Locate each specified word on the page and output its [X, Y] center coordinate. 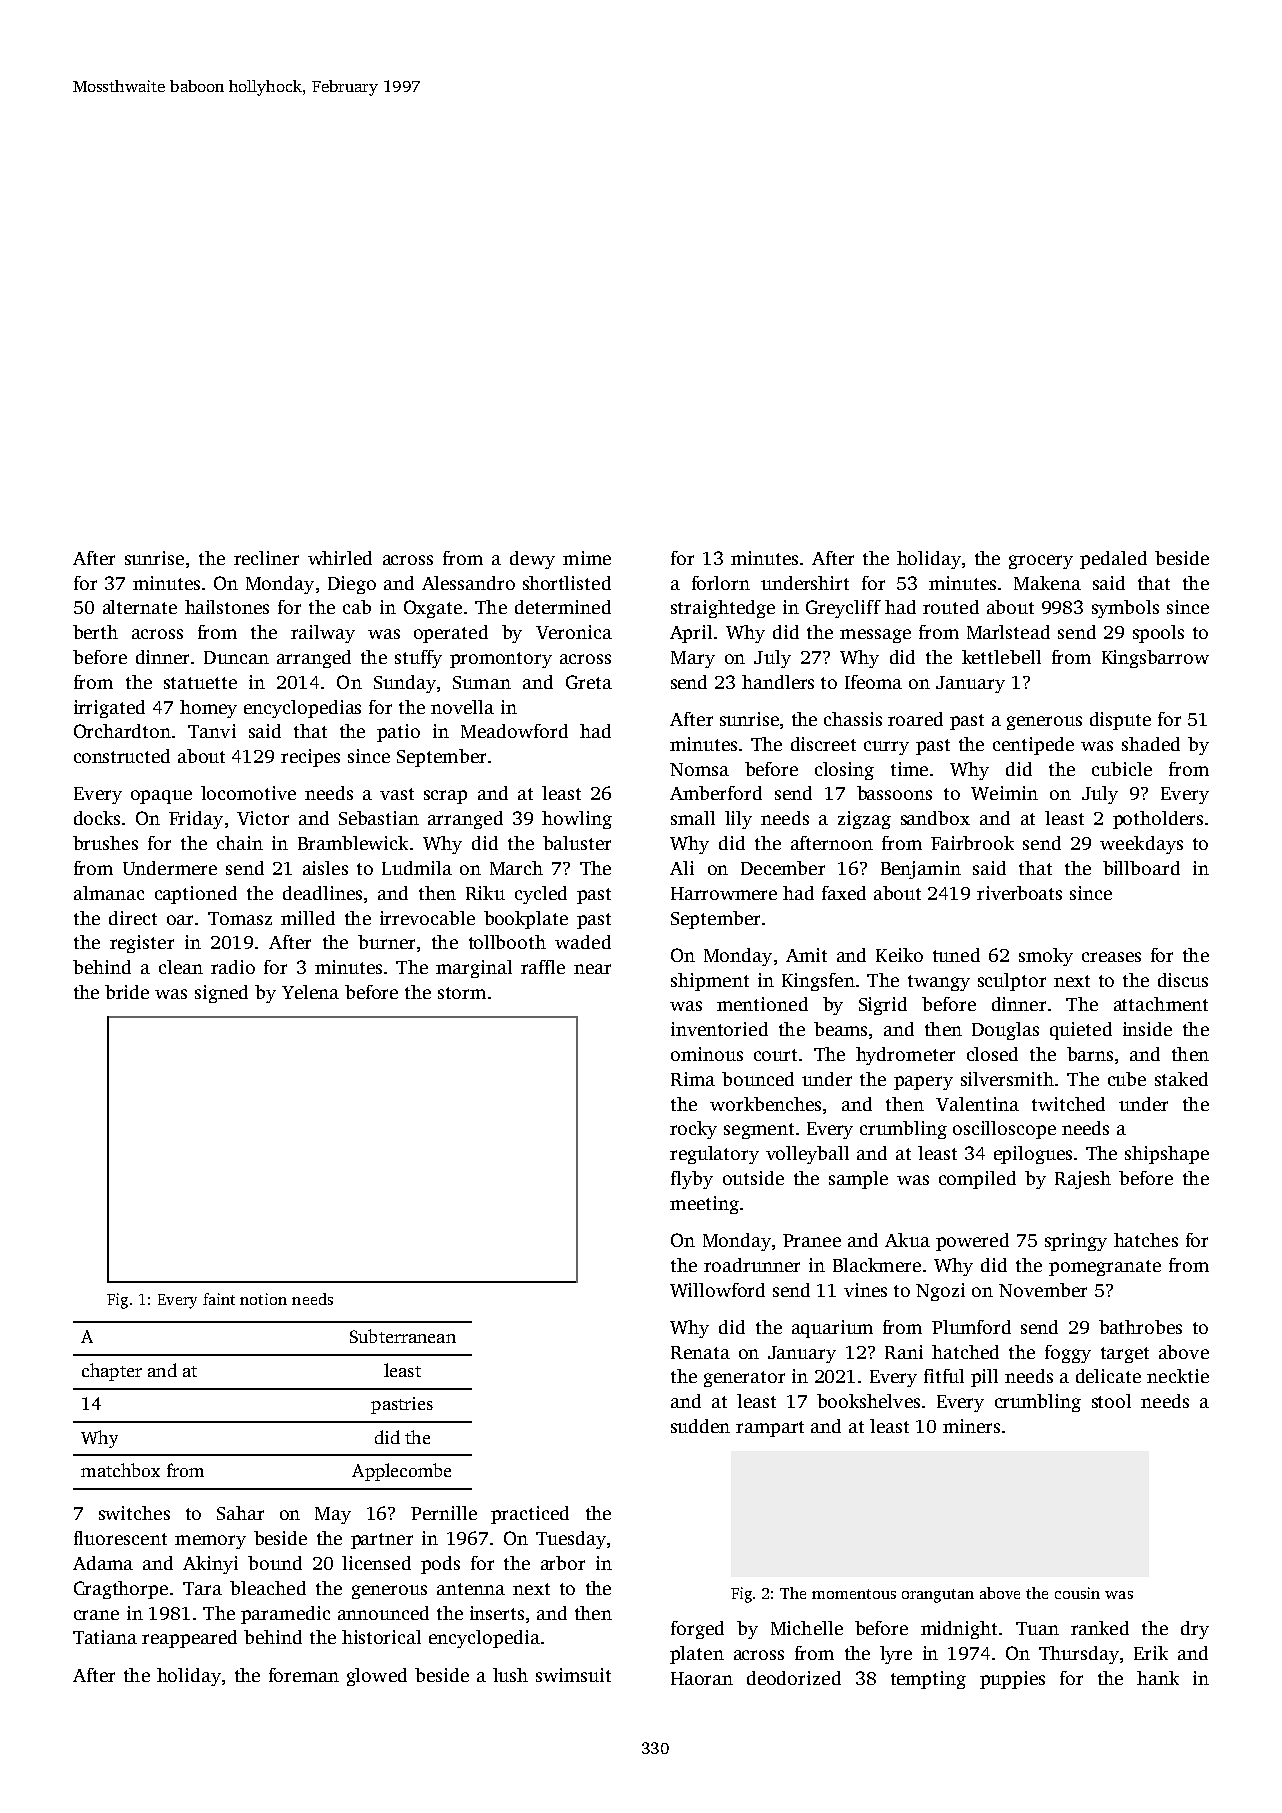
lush [510, 1675]
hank [1158, 1678]
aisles [325, 868]
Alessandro [468, 583]
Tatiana [105, 1637]
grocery [1041, 562]
